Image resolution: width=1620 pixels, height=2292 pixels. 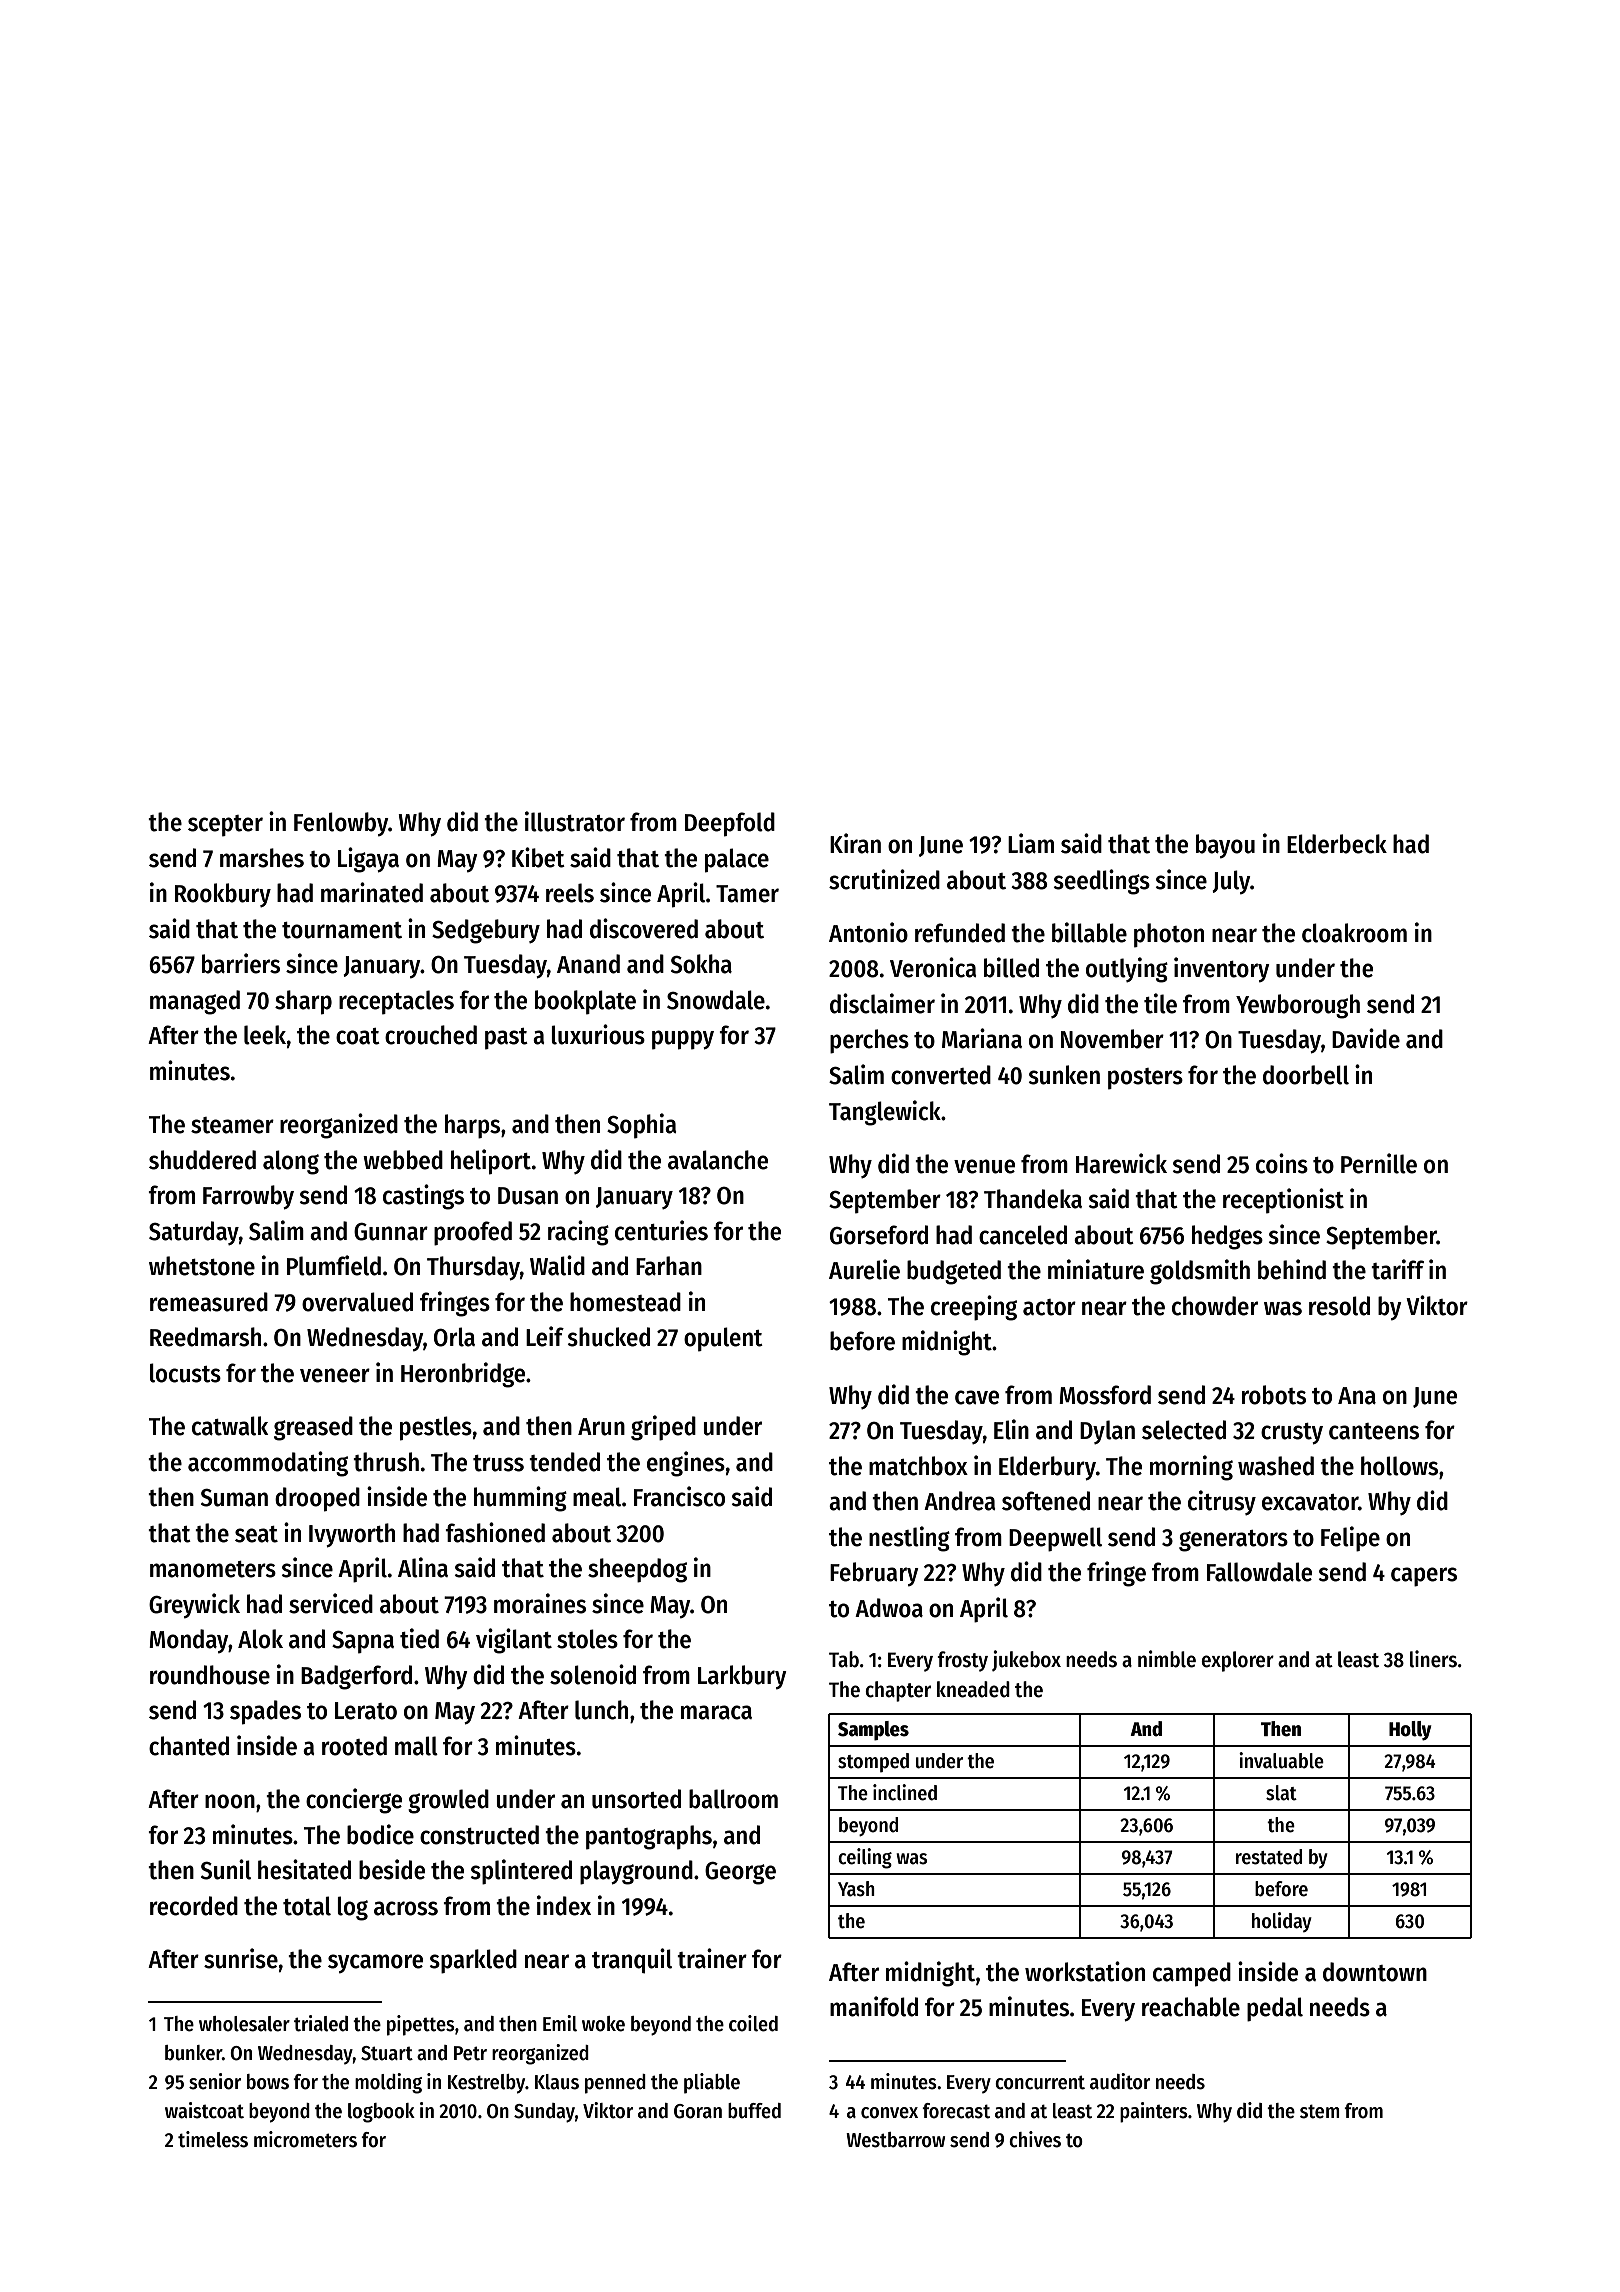 I want to click on chanted, so click(x=189, y=1746).
